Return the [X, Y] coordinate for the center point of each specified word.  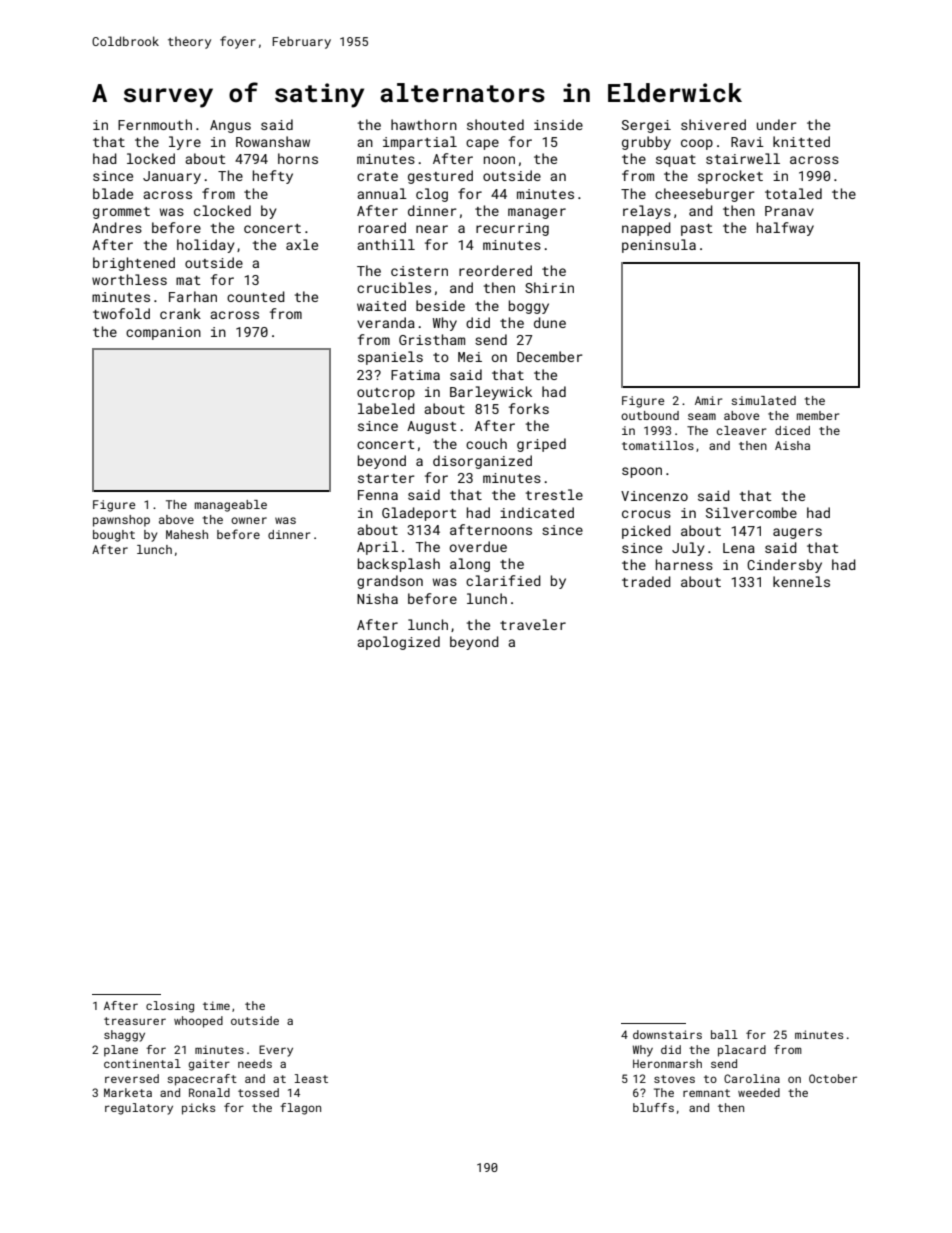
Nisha [377, 598]
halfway [785, 229]
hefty [273, 177]
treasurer [135, 1021]
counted [256, 296]
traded [646, 581]
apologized [398, 643]
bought [114, 536]
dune [550, 322]
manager [537, 213]
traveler [533, 624]
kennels [801, 581]
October [833, 1078]
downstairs [667, 1034]
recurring [512, 229]
